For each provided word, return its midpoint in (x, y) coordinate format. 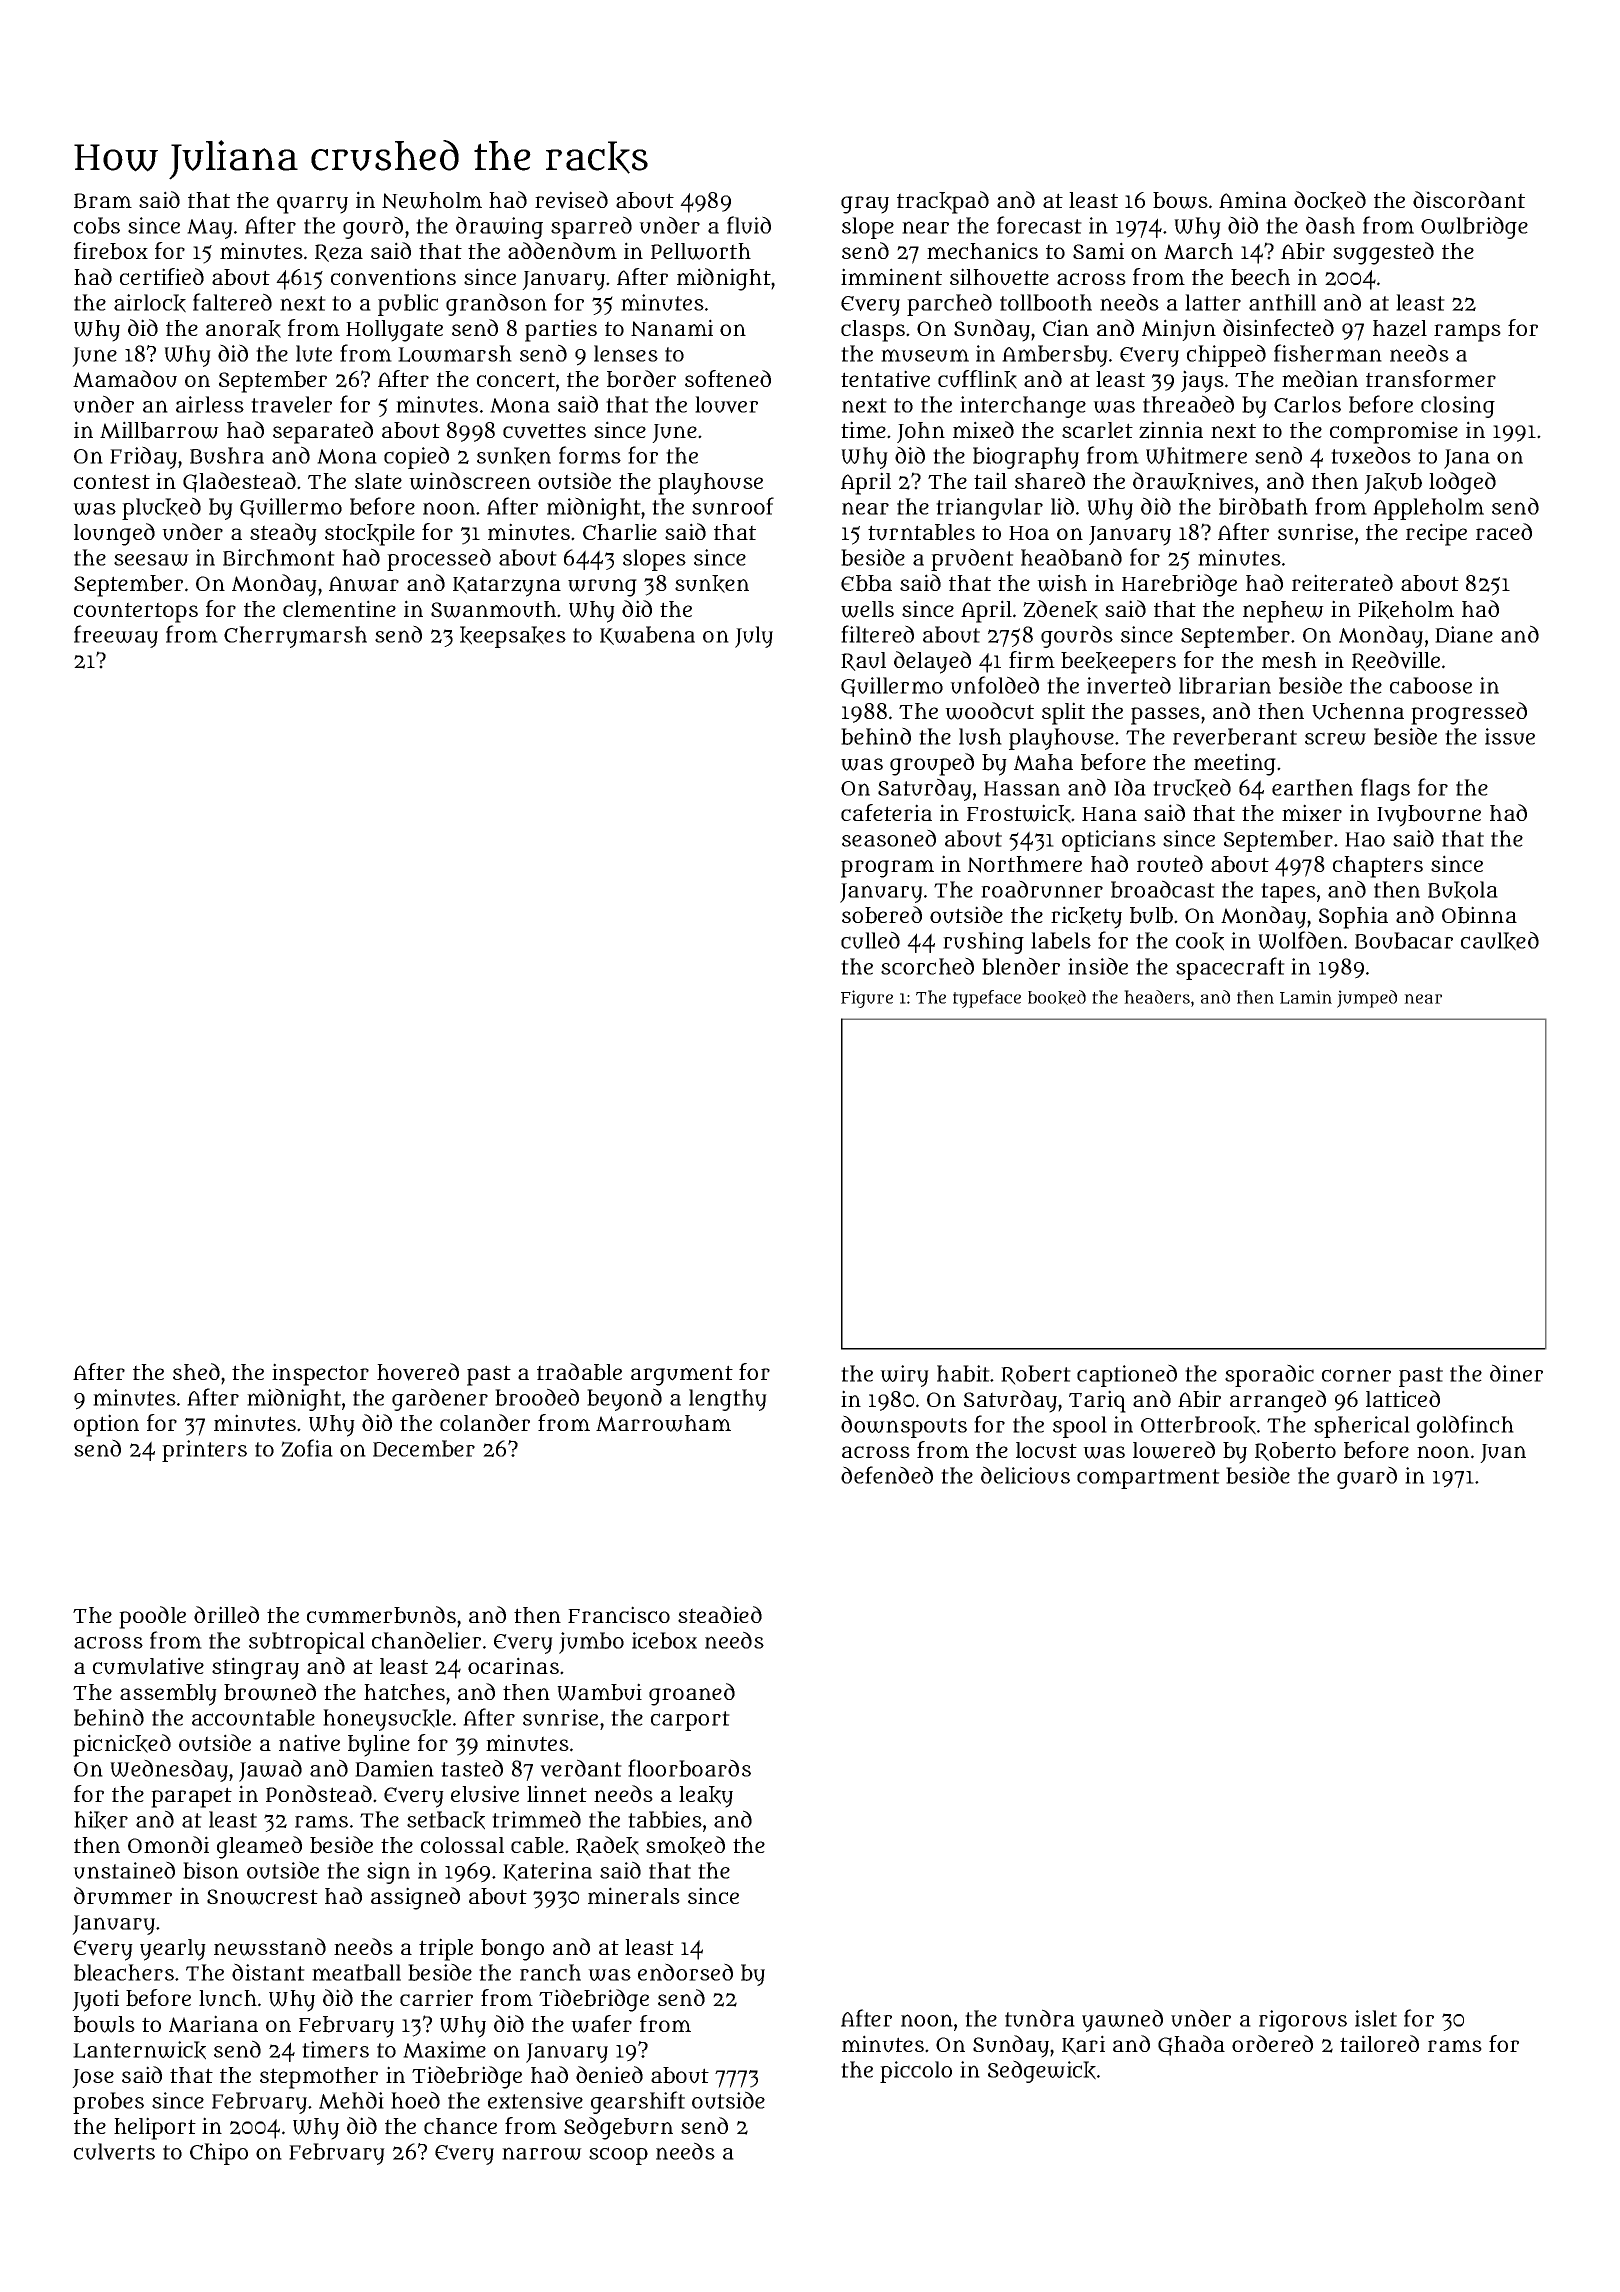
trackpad (943, 202)
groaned (692, 1694)
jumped (1367, 999)
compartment (1148, 1479)
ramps (1467, 333)
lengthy (728, 1400)
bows (1180, 200)
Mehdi (351, 2100)
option (106, 1425)
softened (728, 378)
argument (682, 1375)
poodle (152, 1617)
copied (416, 457)
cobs (97, 225)
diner (1516, 1373)
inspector (320, 1374)
